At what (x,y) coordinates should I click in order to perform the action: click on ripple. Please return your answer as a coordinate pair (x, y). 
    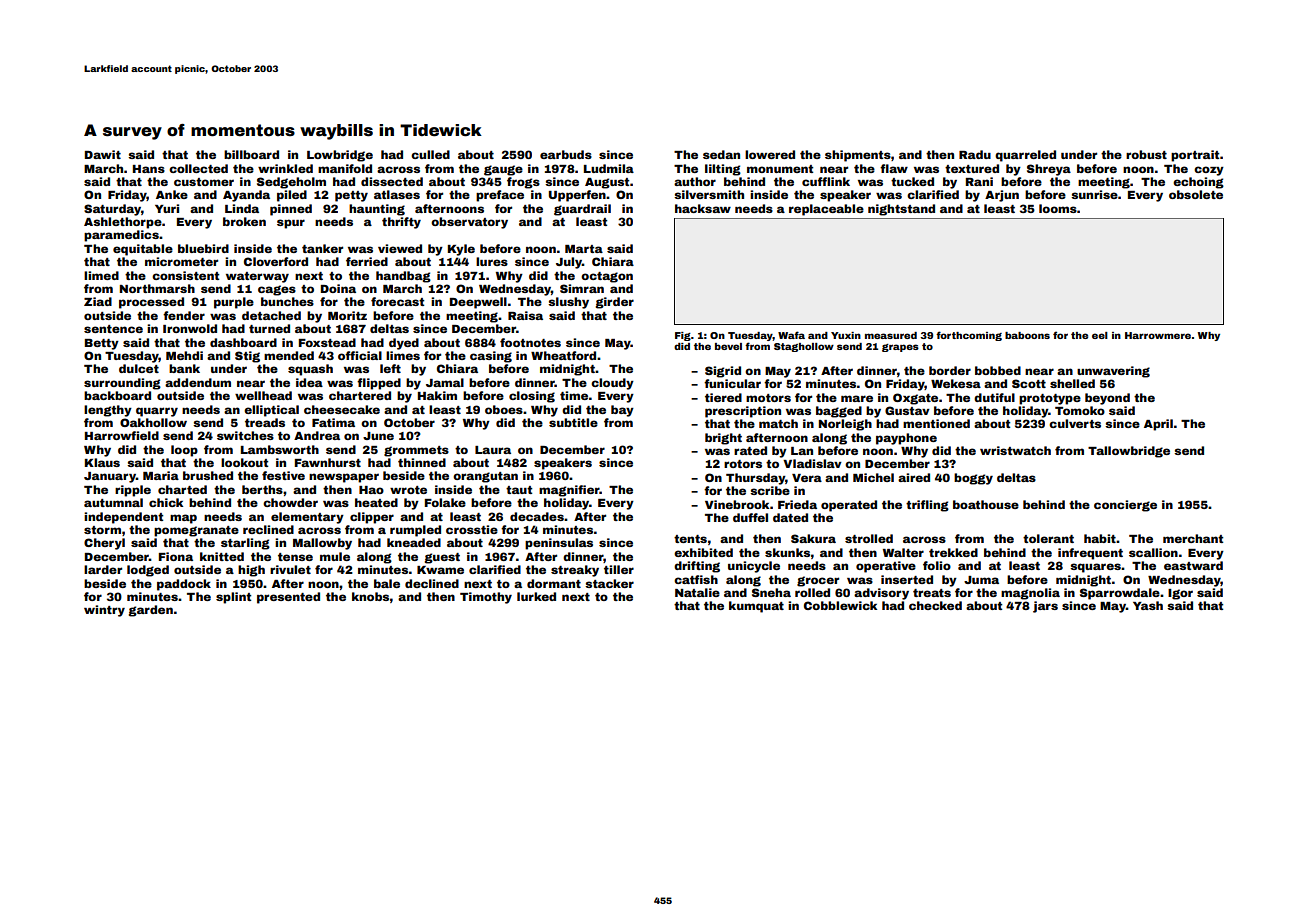
    Looking at the image, I should click on (133, 491).
